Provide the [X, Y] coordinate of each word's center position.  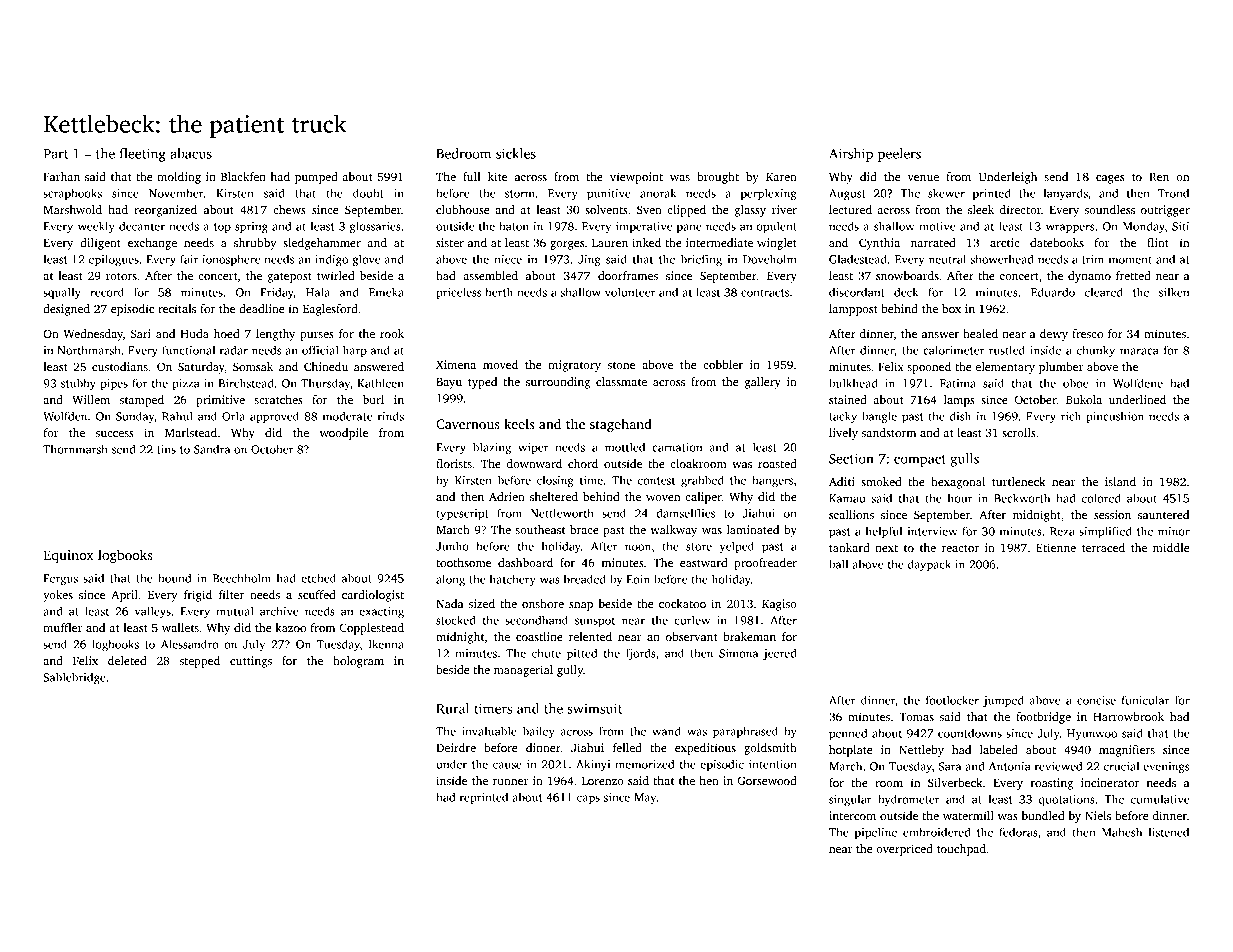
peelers [899, 155]
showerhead [1002, 259]
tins [166, 449]
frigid [198, 596]
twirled [336, 275]
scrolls [1019, 432]
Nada [450, 603]
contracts [765, 293]
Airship [851, 155]
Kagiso [779, 605]
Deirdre [456, 747]
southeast [540, 529]
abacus [191, 153]
